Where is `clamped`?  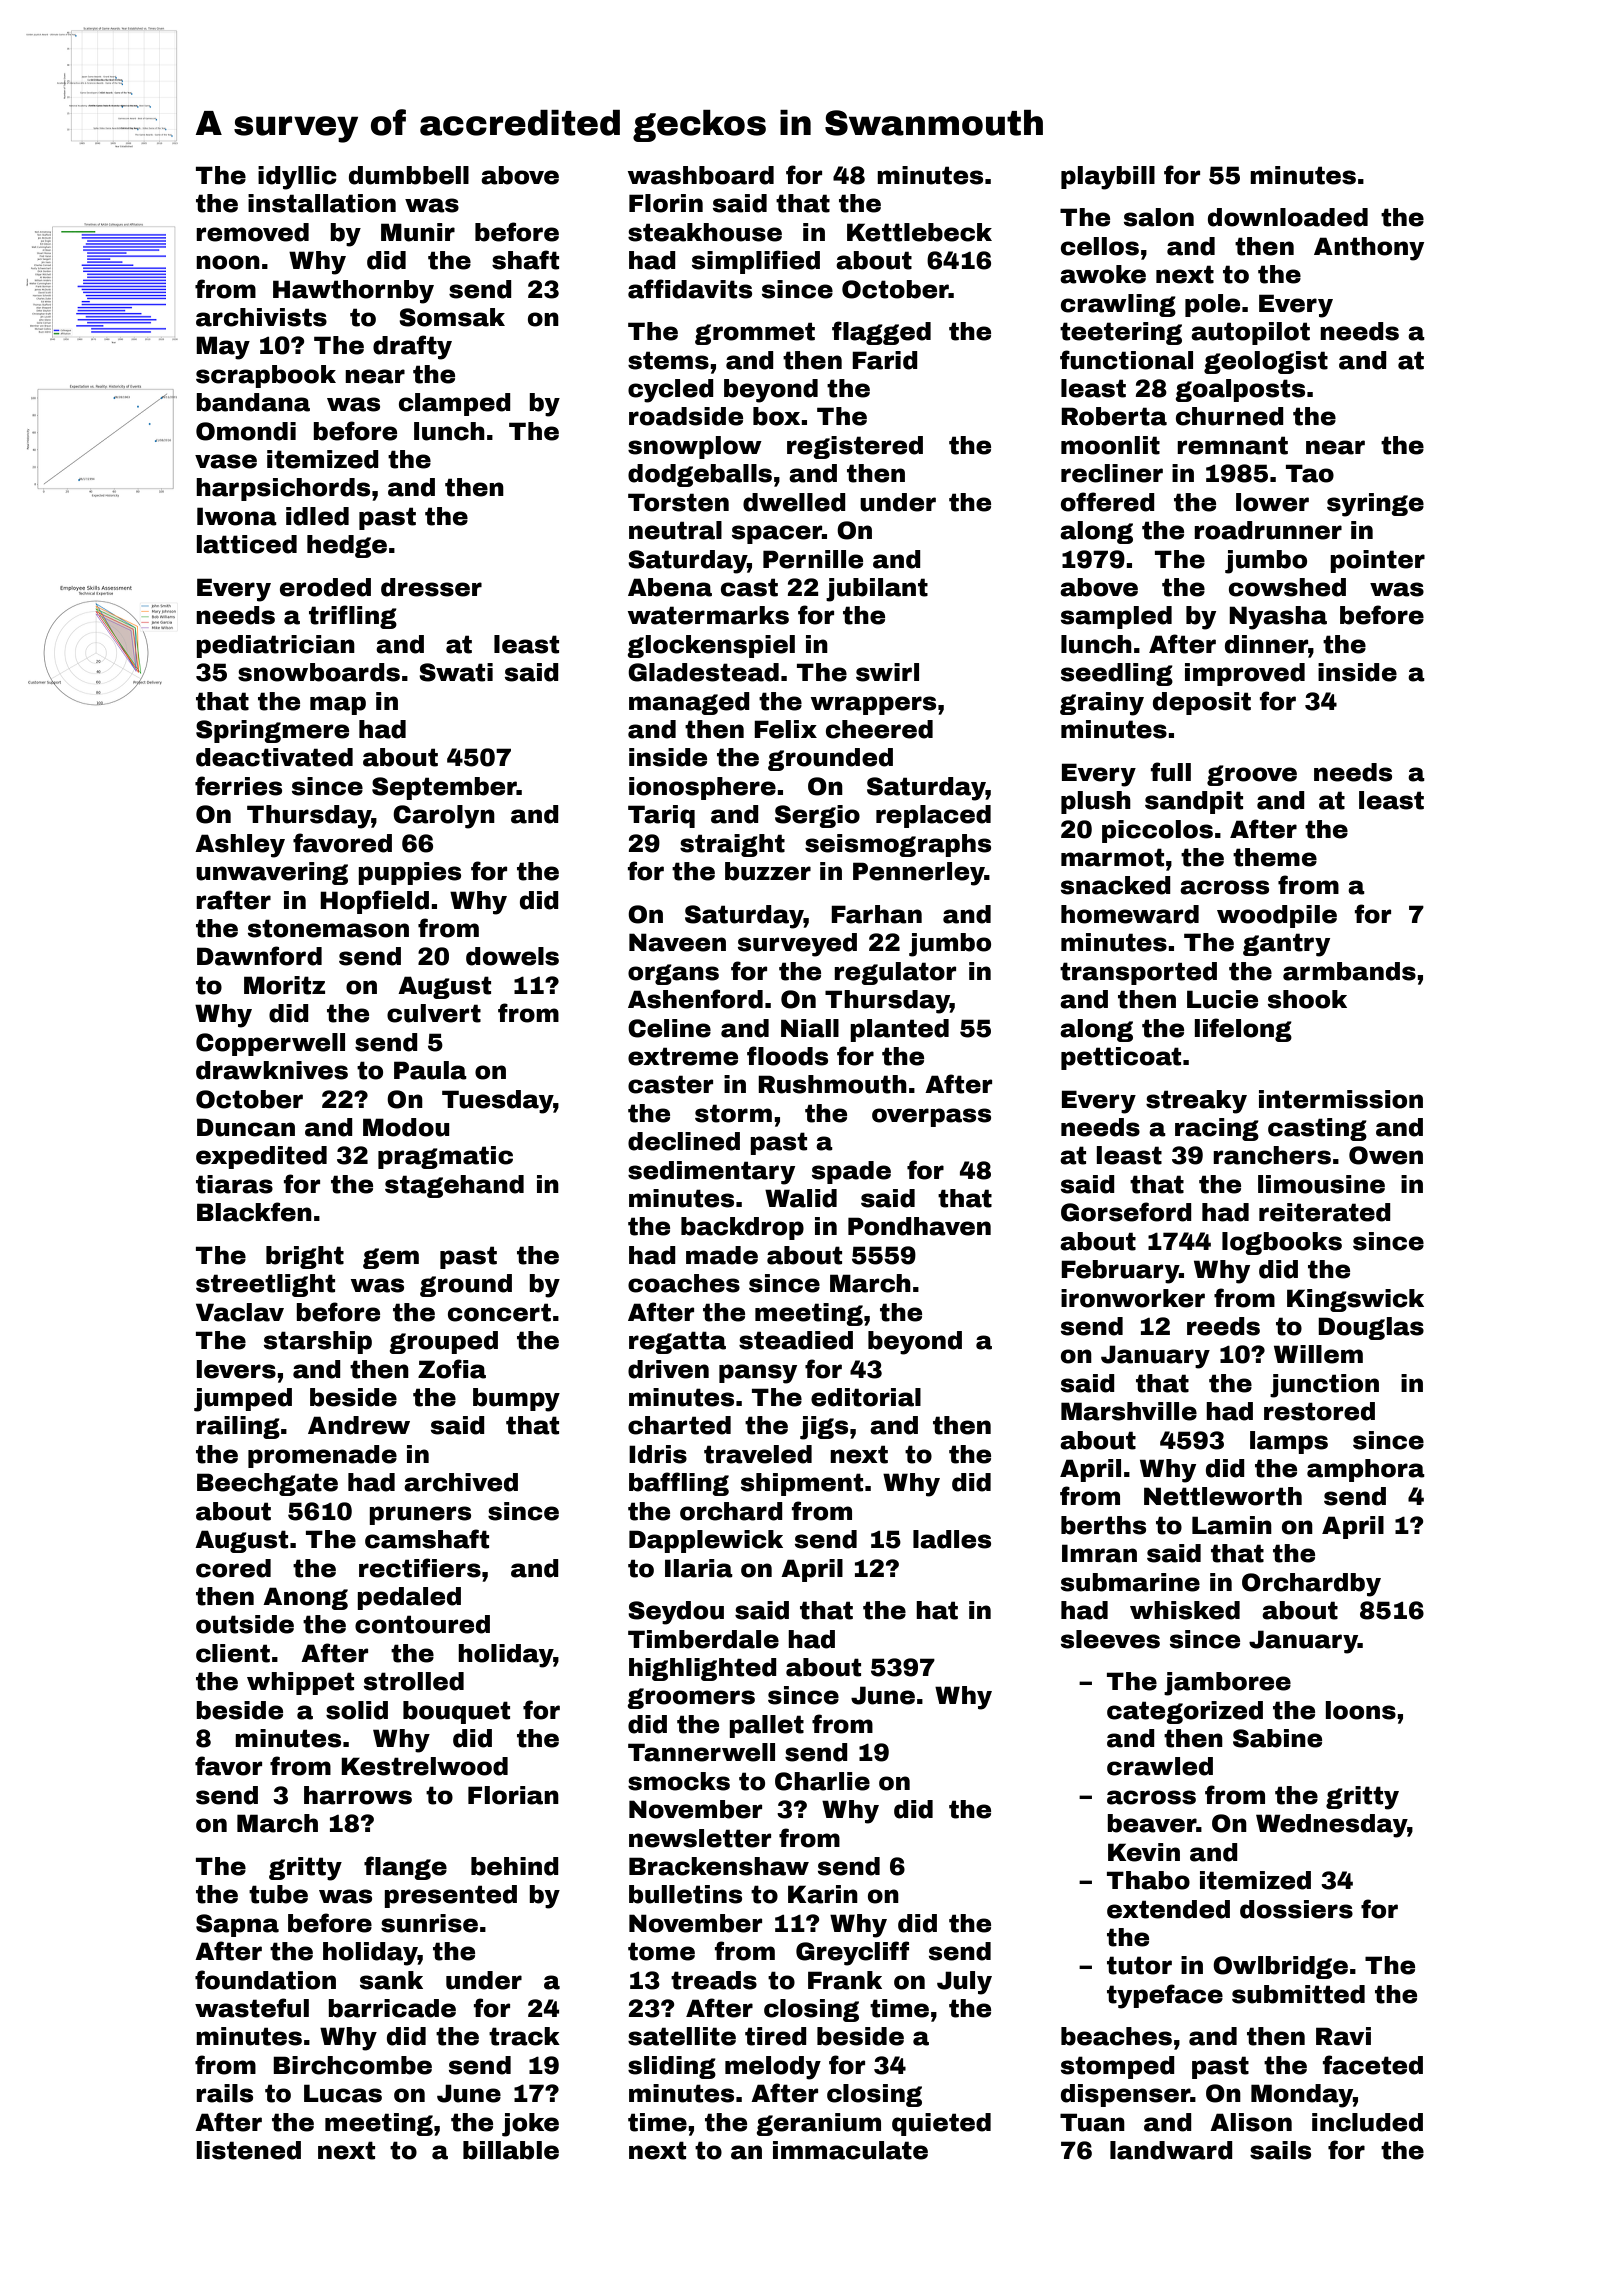
clamped is located at coordinates (455, 404).
